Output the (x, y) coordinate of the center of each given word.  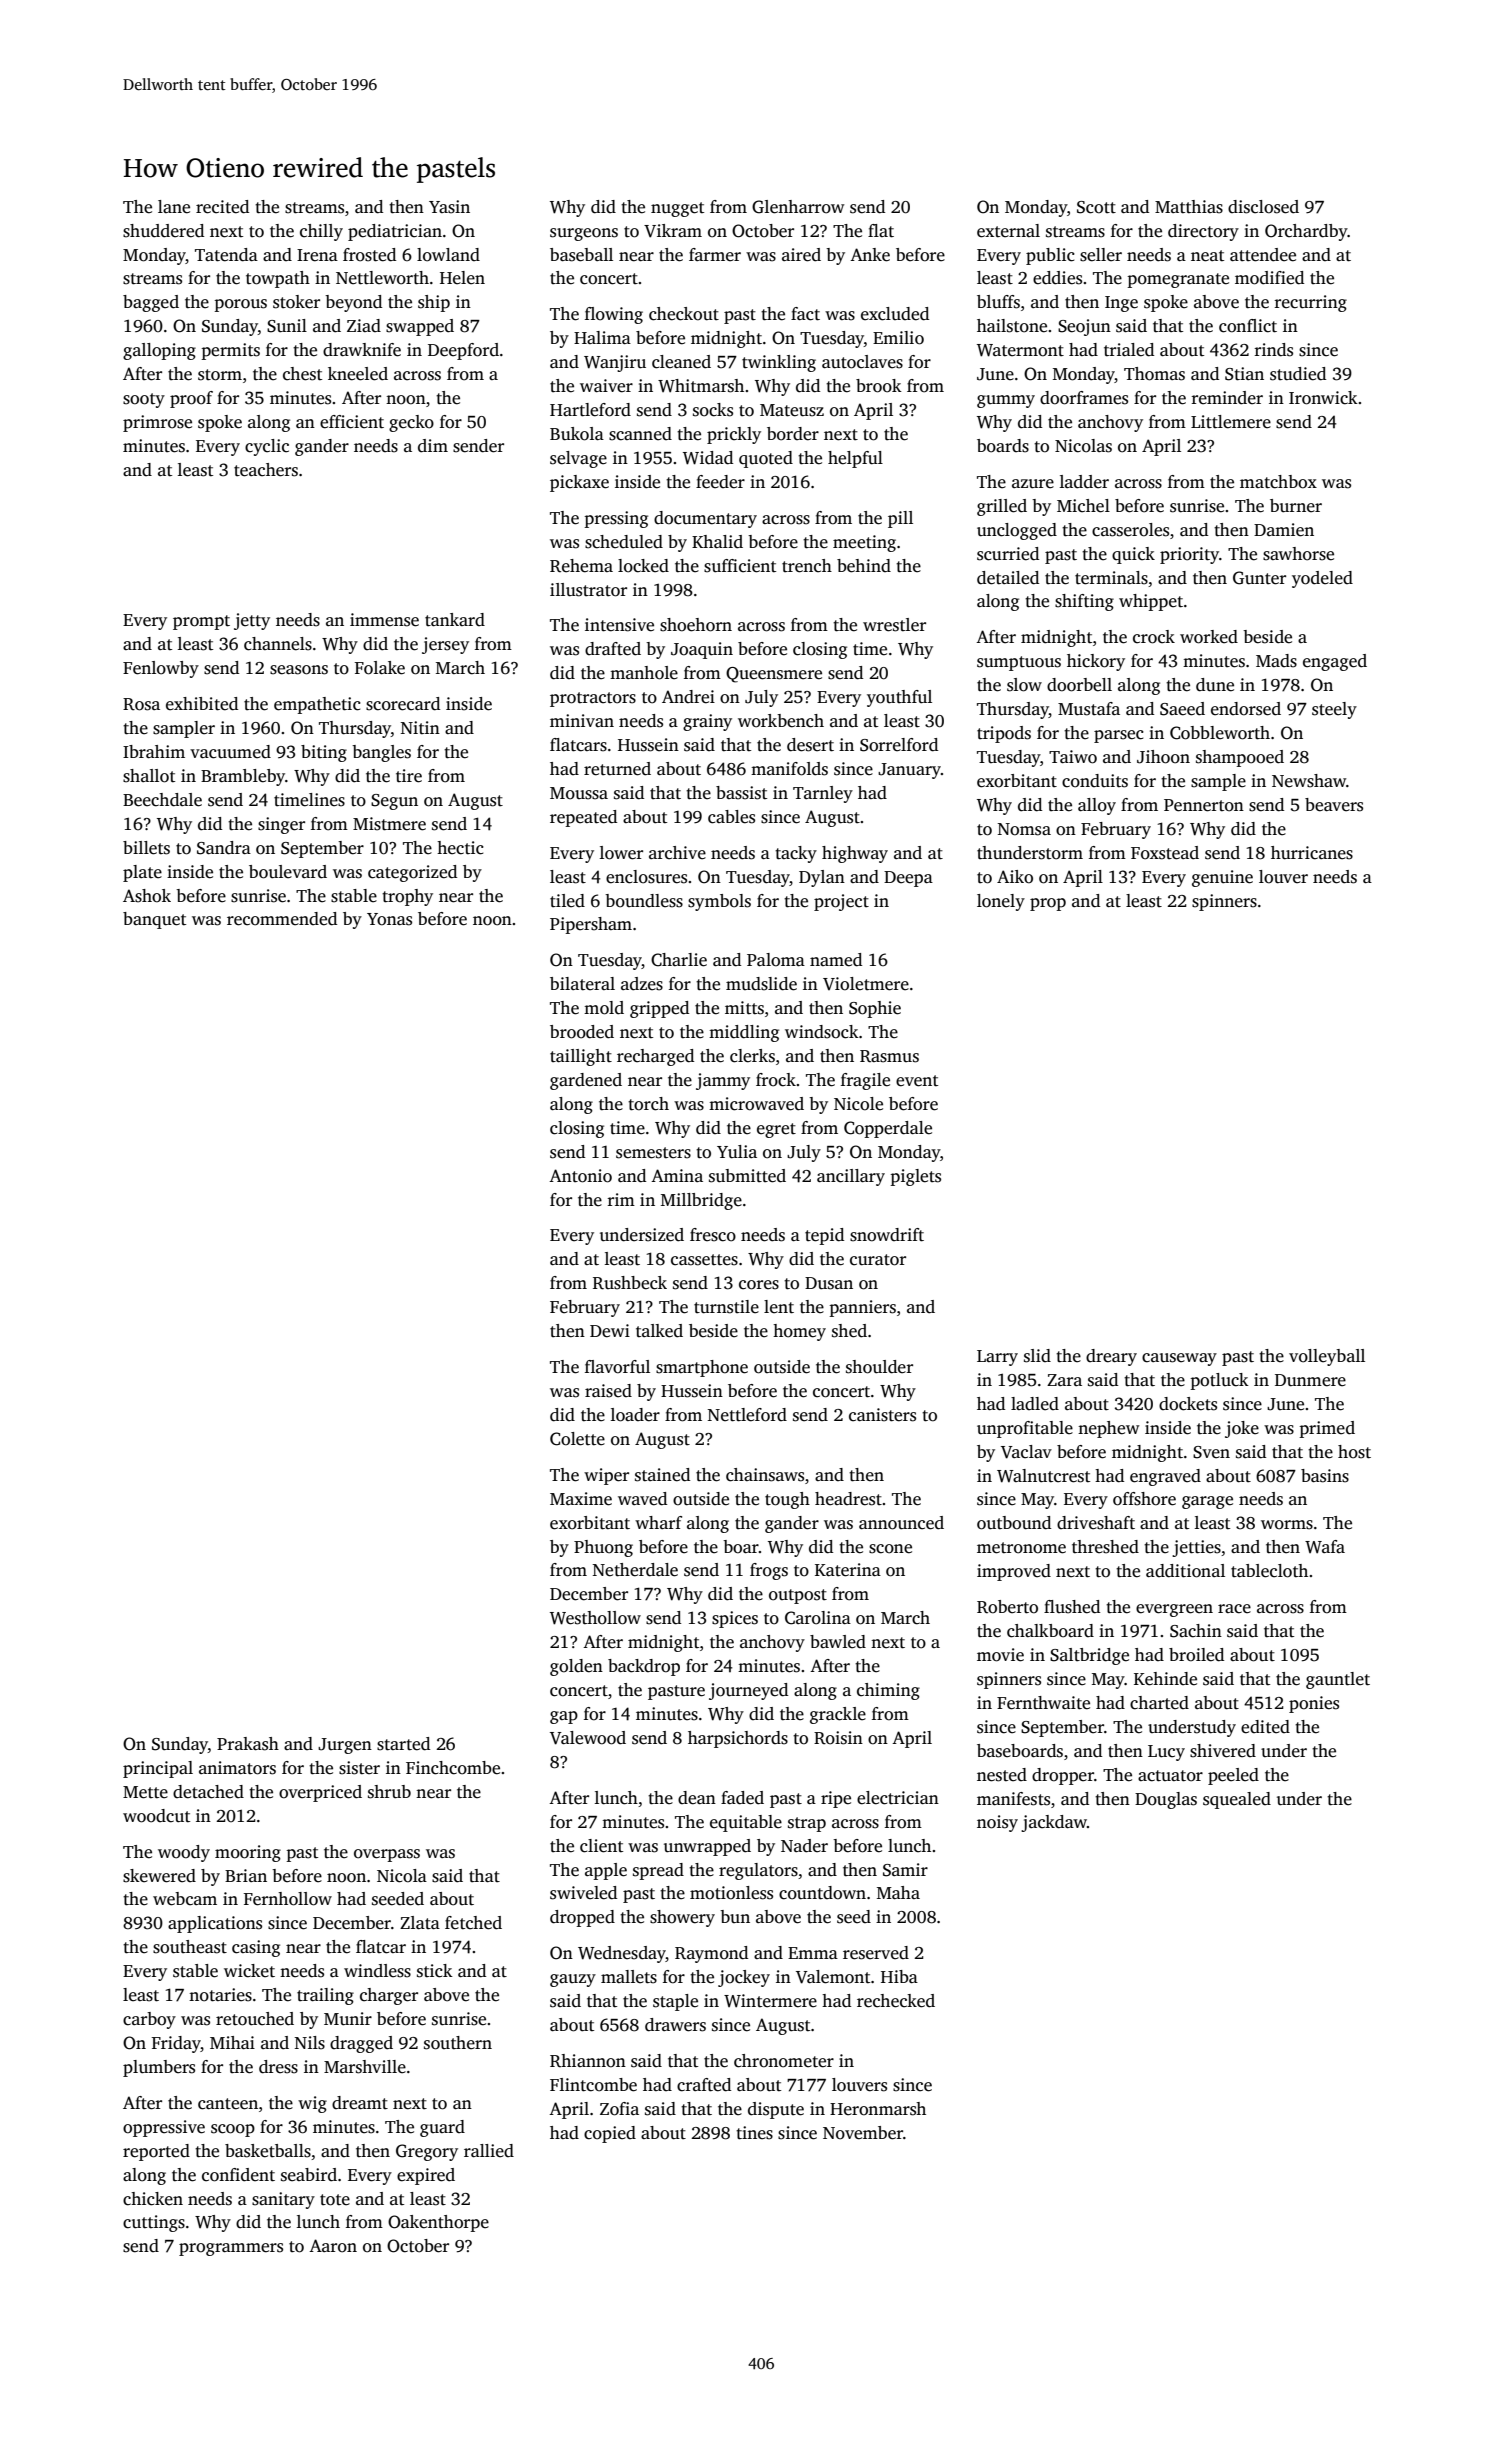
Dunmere (1310, 1380)
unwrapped (707, 1847)
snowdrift (887, 1235)
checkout (684, 314)
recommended (282, 919)
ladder (1084, 482)
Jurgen (345, 1746)
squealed (1237, 1800)
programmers (231, 2249)
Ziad (364, 325)
